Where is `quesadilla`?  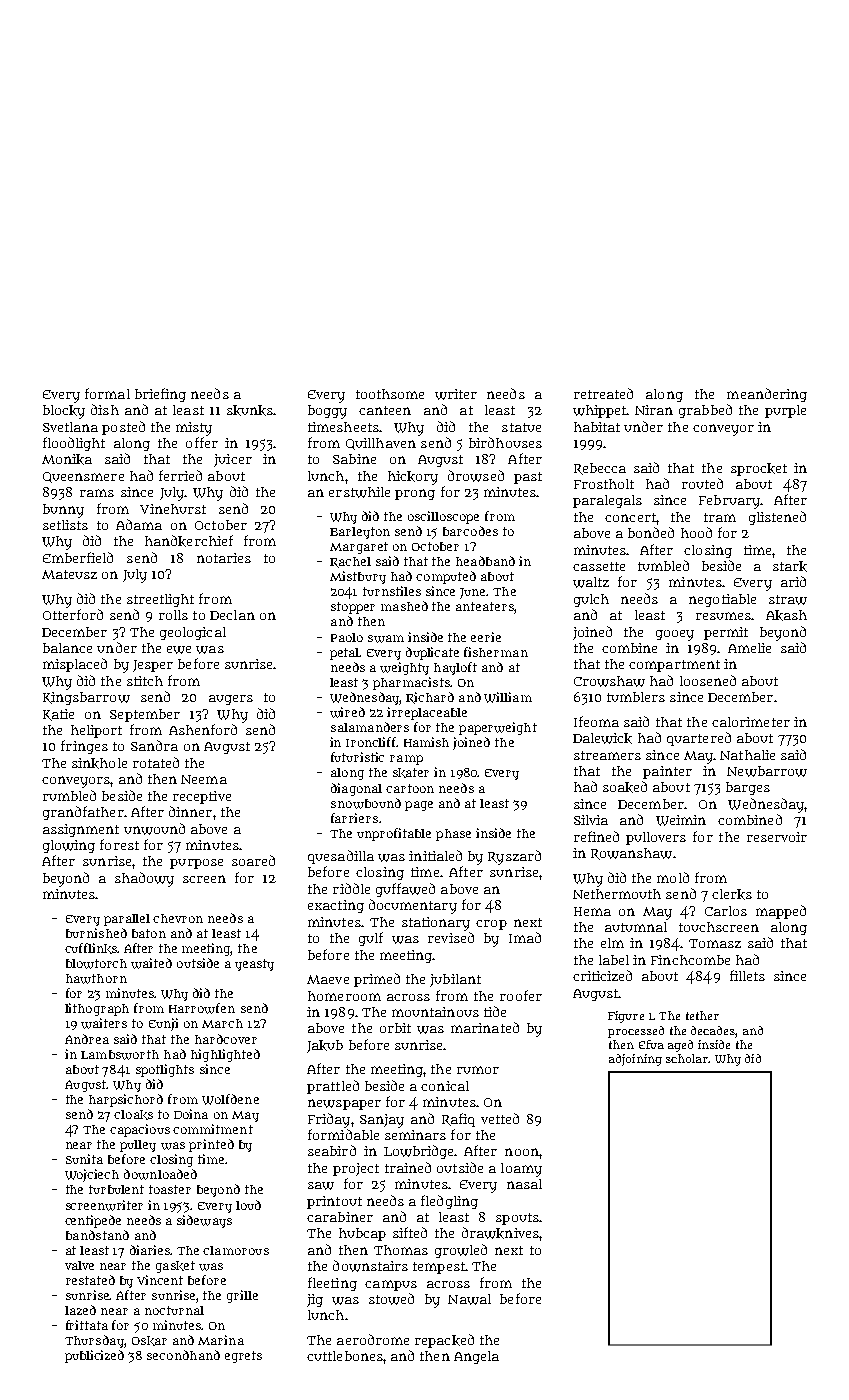
quesadilla is located at coordinates (341, 857).
